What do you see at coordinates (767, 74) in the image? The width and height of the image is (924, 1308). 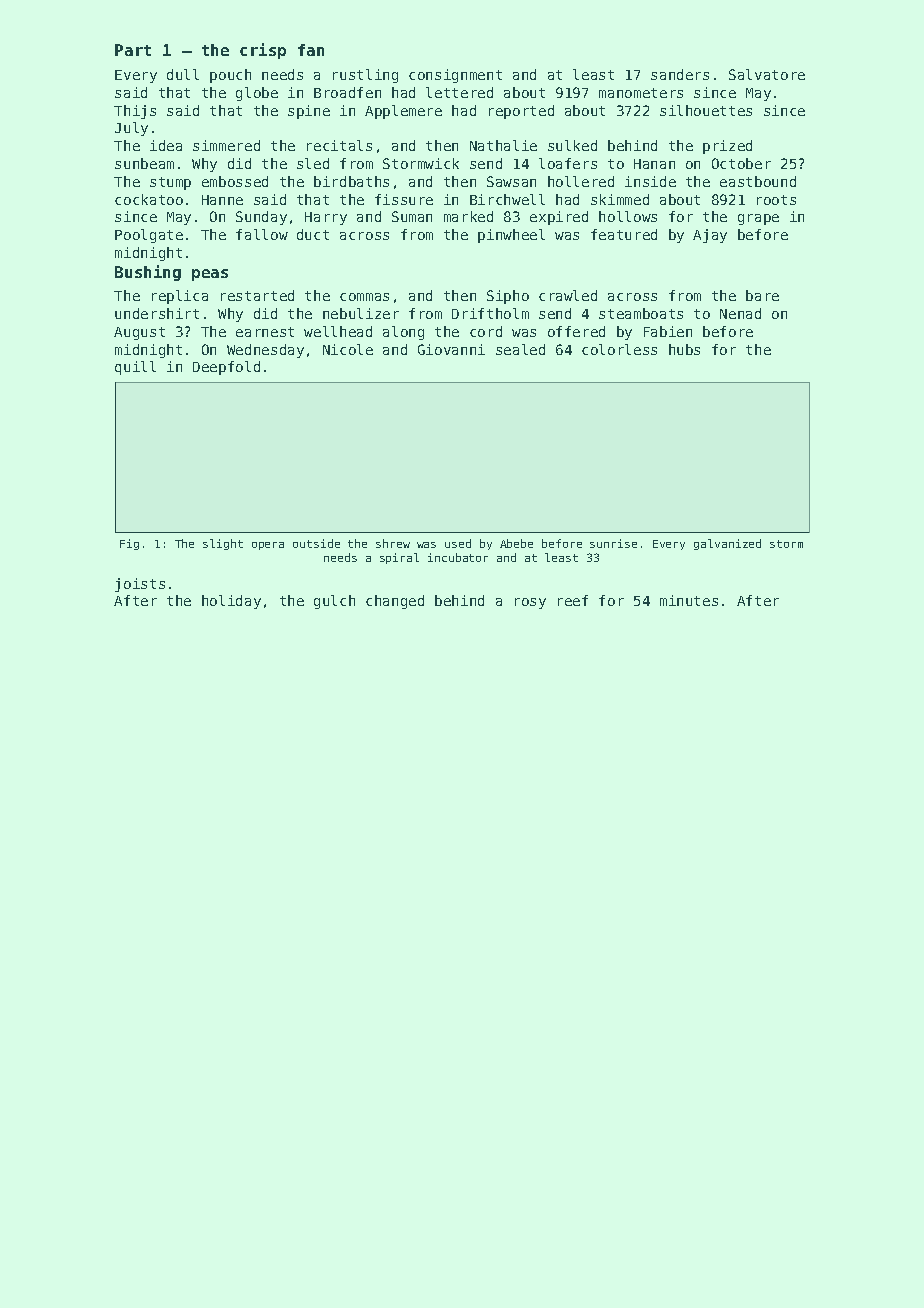 I see `Salvatore` at bounding box center [767, 74].
